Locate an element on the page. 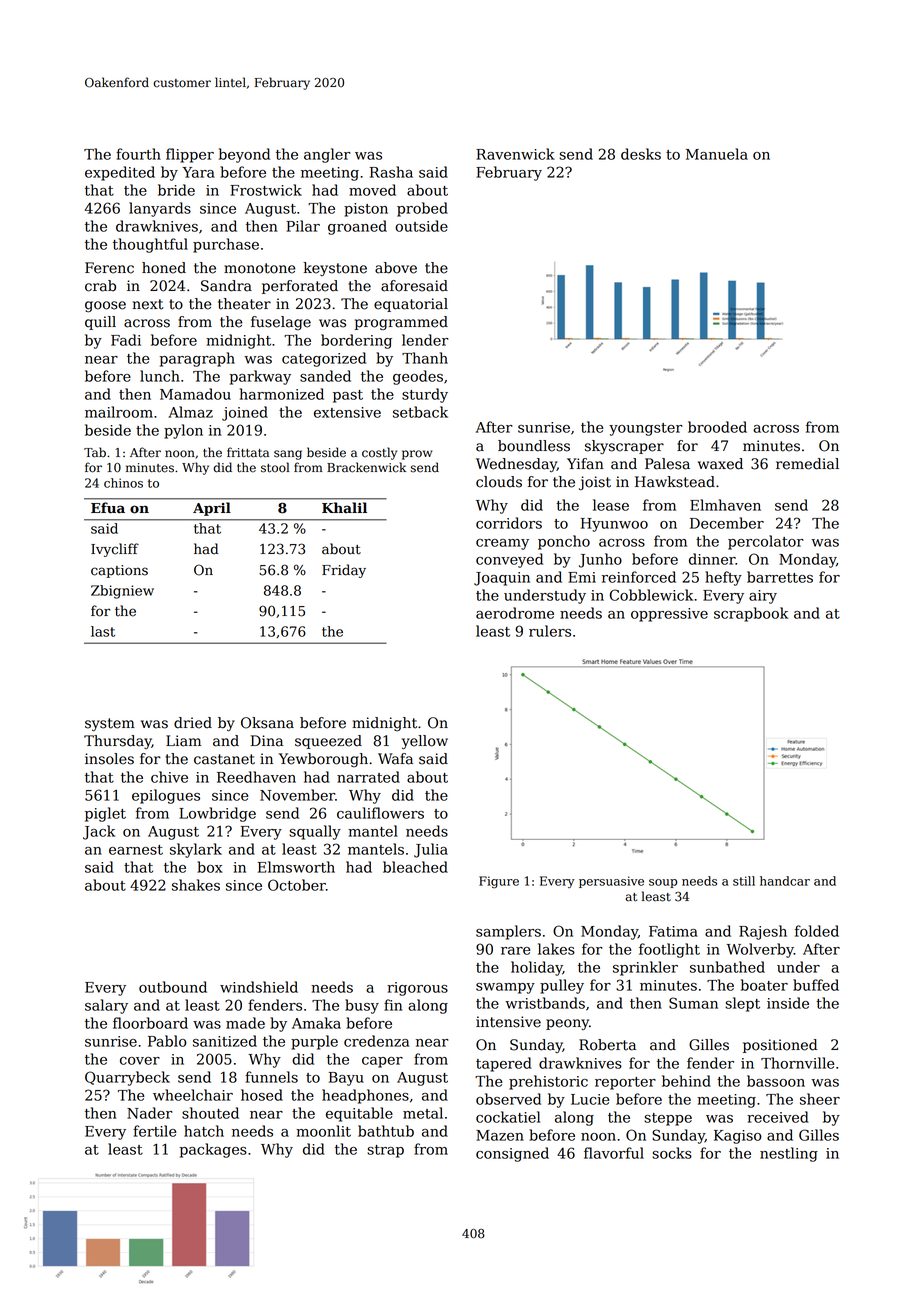 The height and width of the document is (1311, 924). wheelchair is located at coordinates (193, 1095).
